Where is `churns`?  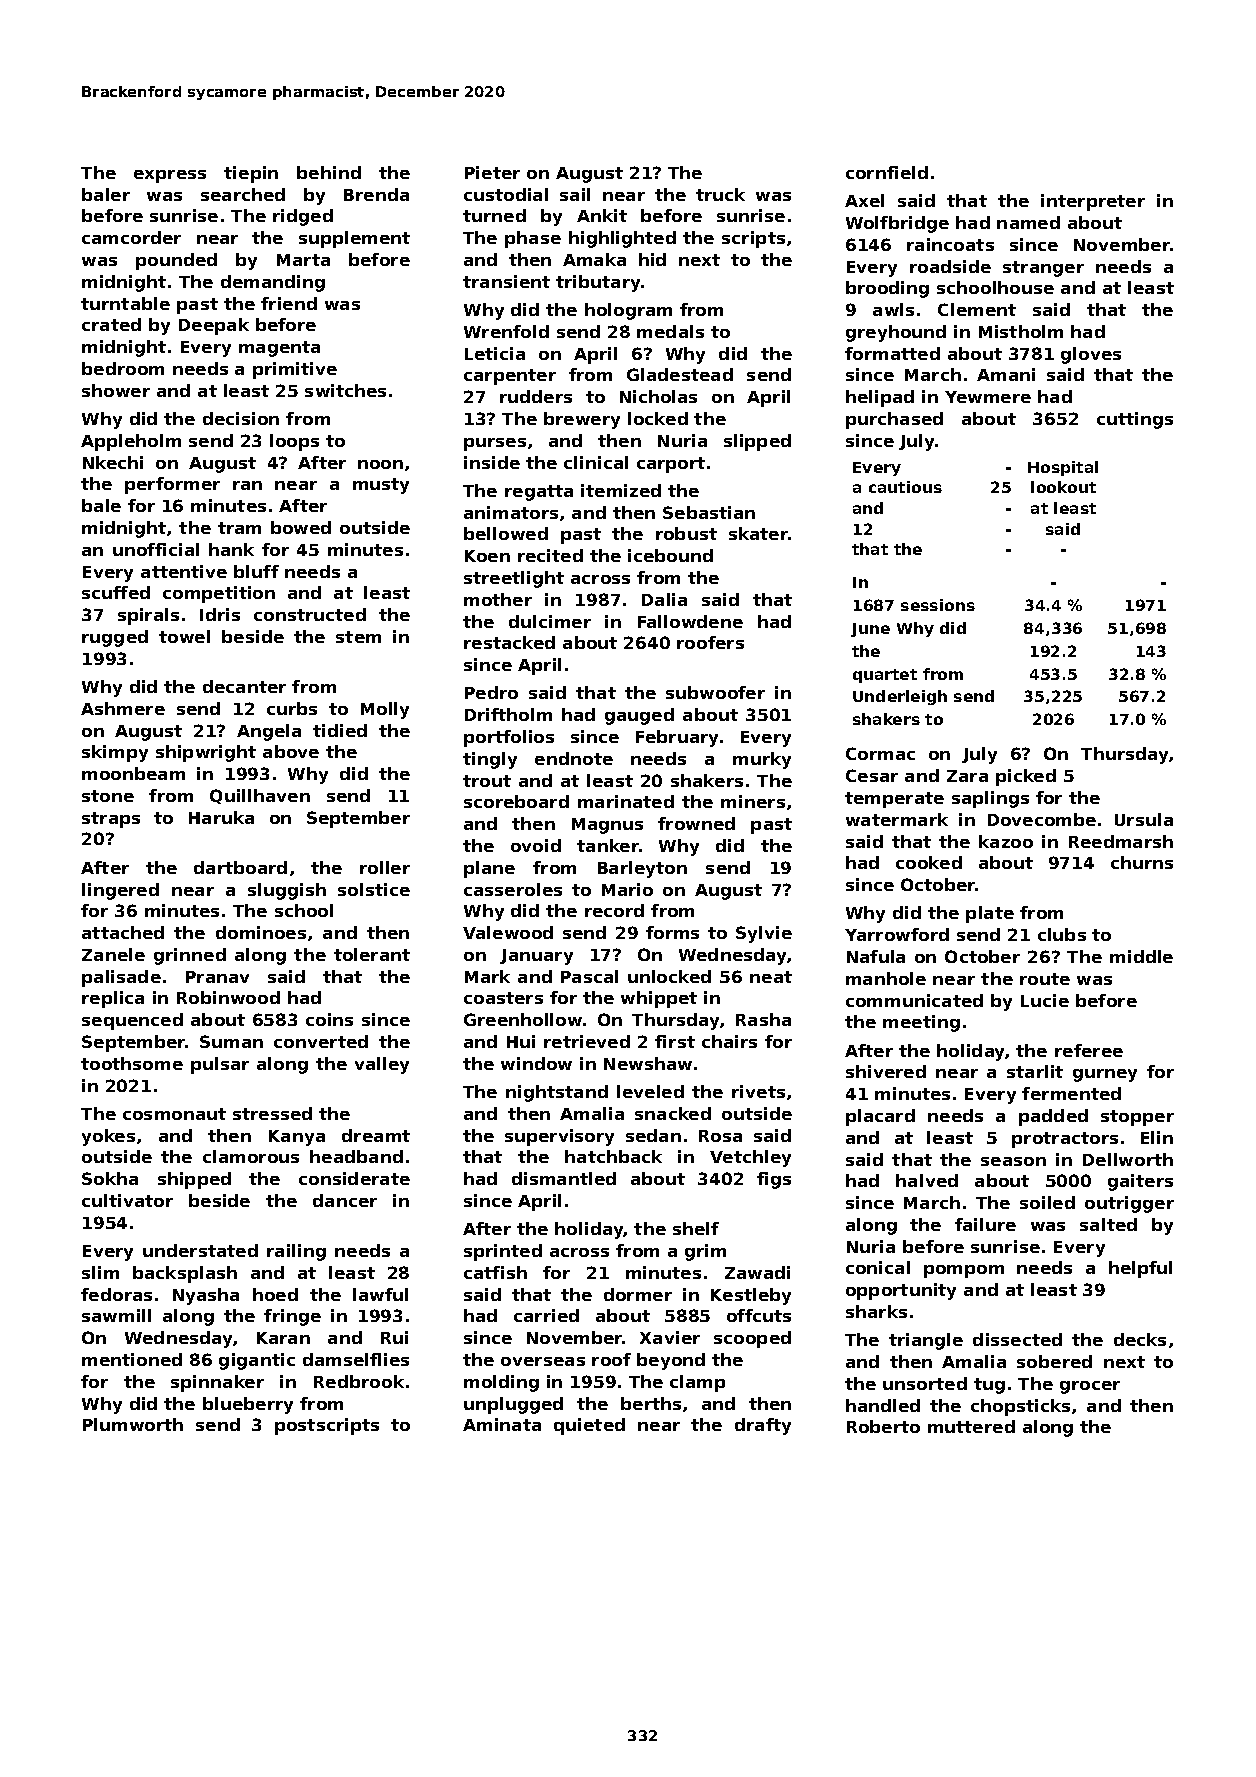
churns is located at coordinates (1142, 862).
